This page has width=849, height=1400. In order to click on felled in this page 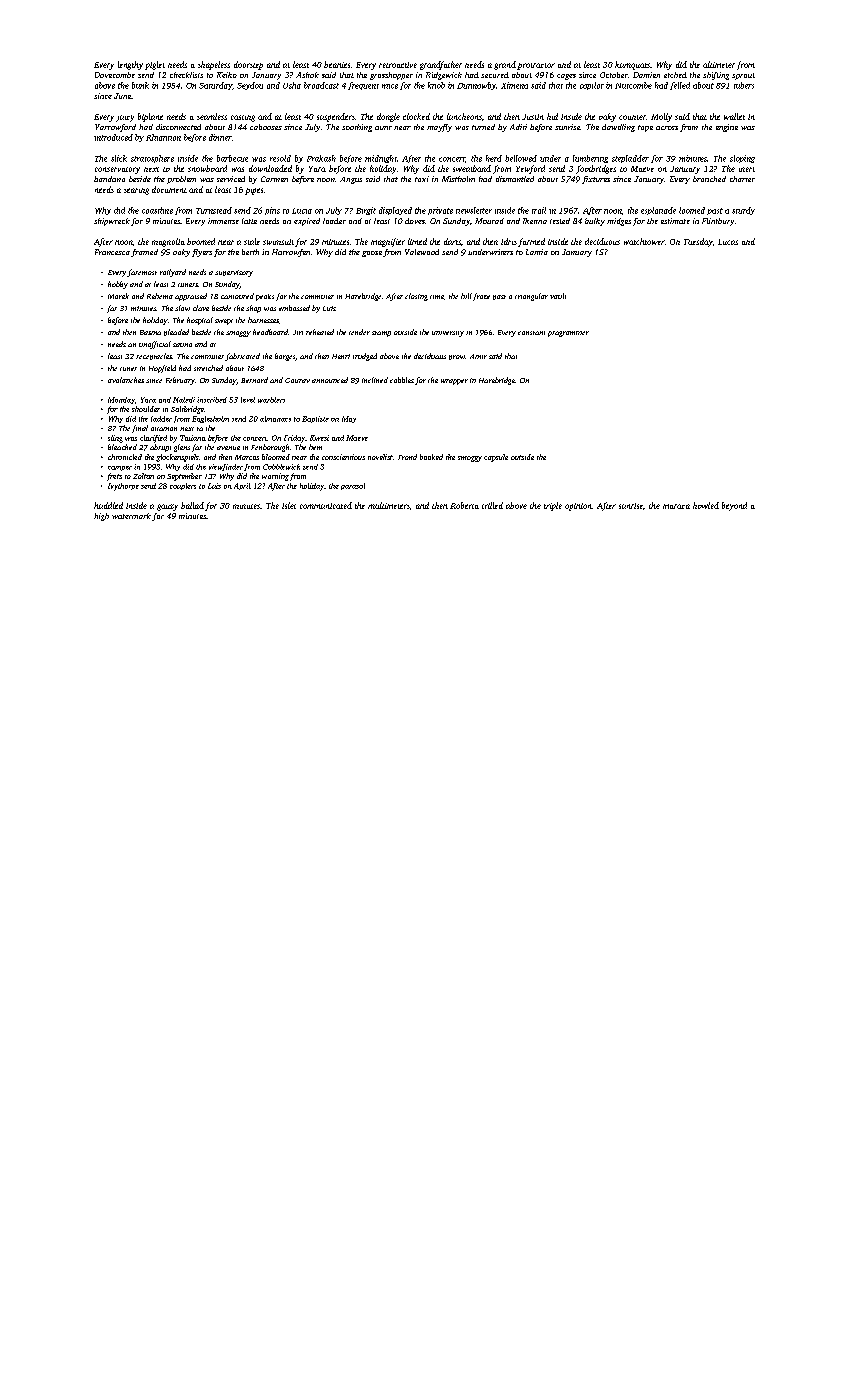, I will do `click(680, 86)`.
